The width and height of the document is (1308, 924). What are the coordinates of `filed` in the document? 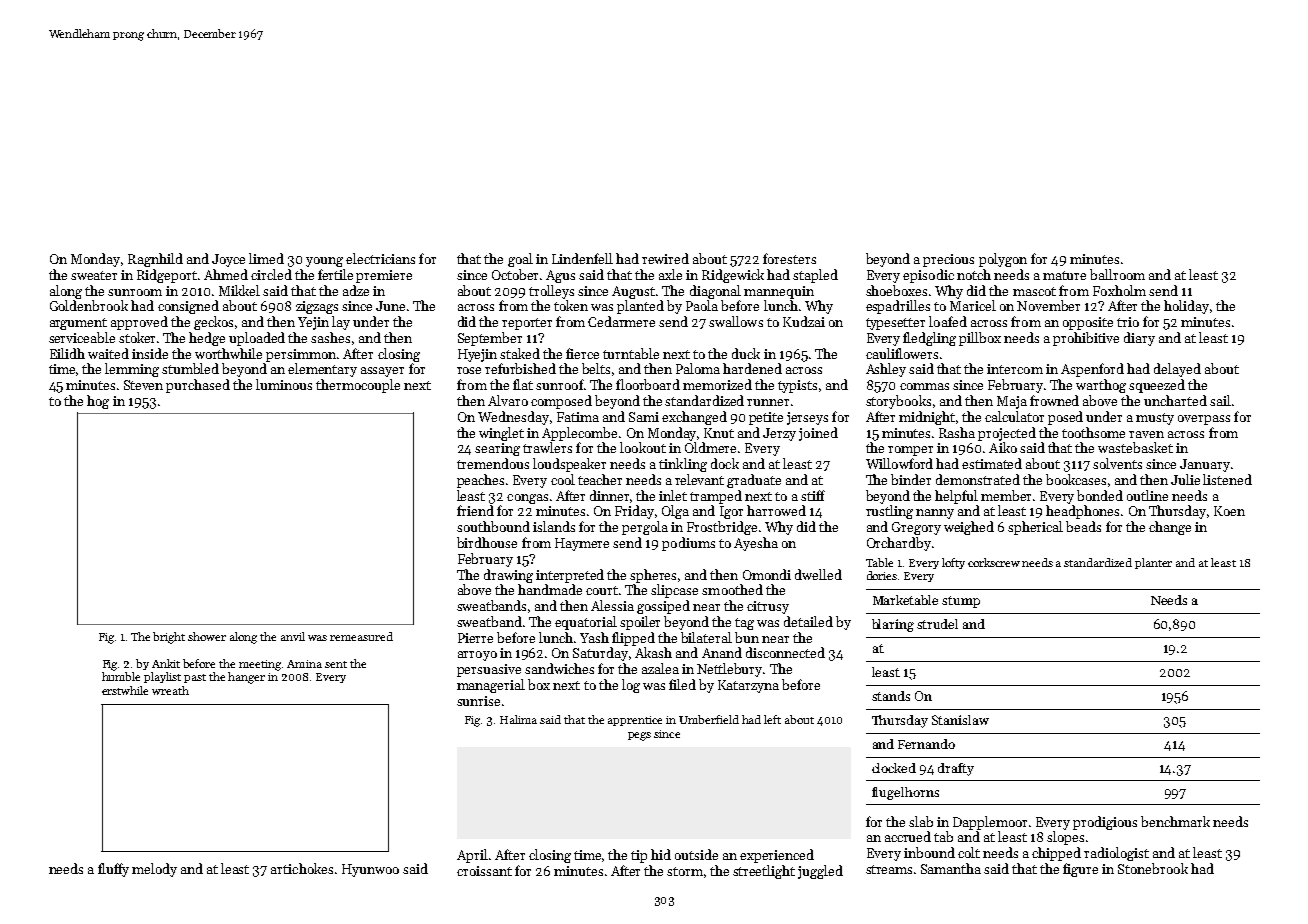 It's located at (682, 684).
